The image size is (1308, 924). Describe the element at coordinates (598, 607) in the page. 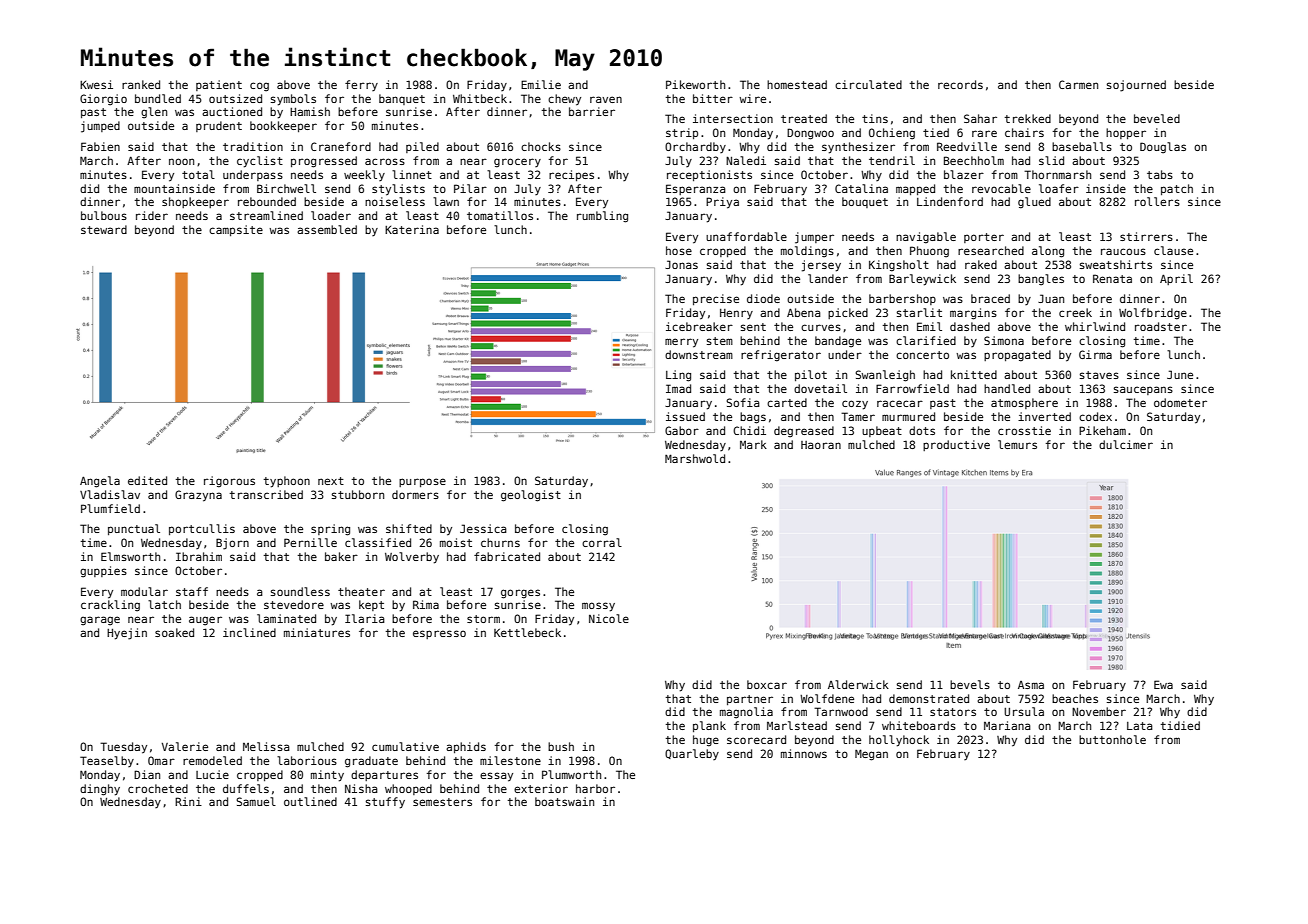

I see `mossy` at that location.
